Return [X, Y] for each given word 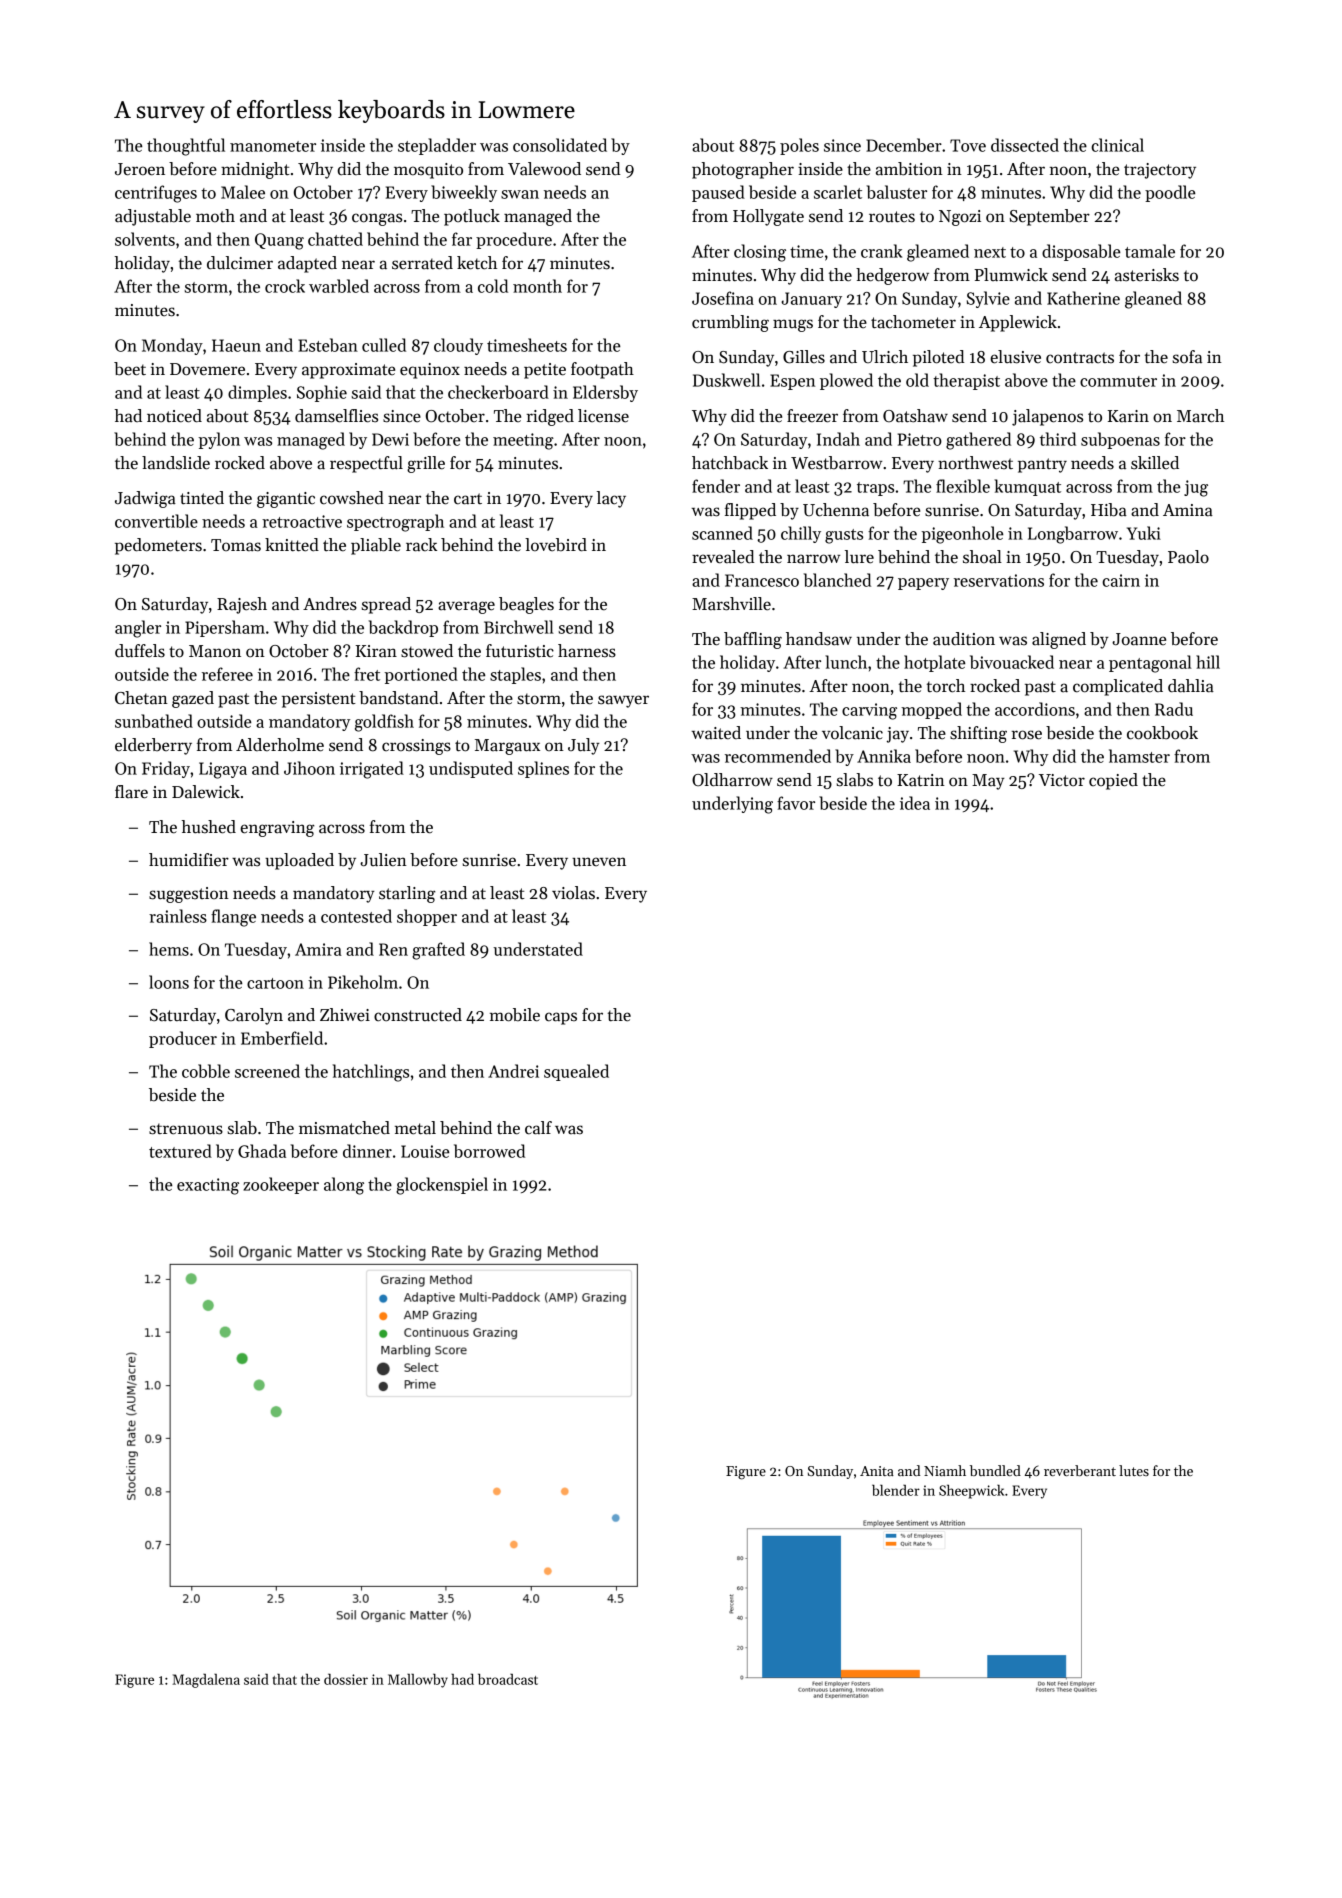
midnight [255, 170]
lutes [1134, 1470]
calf [538, 1128]
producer [183, 1039]
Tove [968, 145]
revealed [723, 557]
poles [799, 146]
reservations [999, 580]
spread [386, 605]
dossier [346, 1679]
